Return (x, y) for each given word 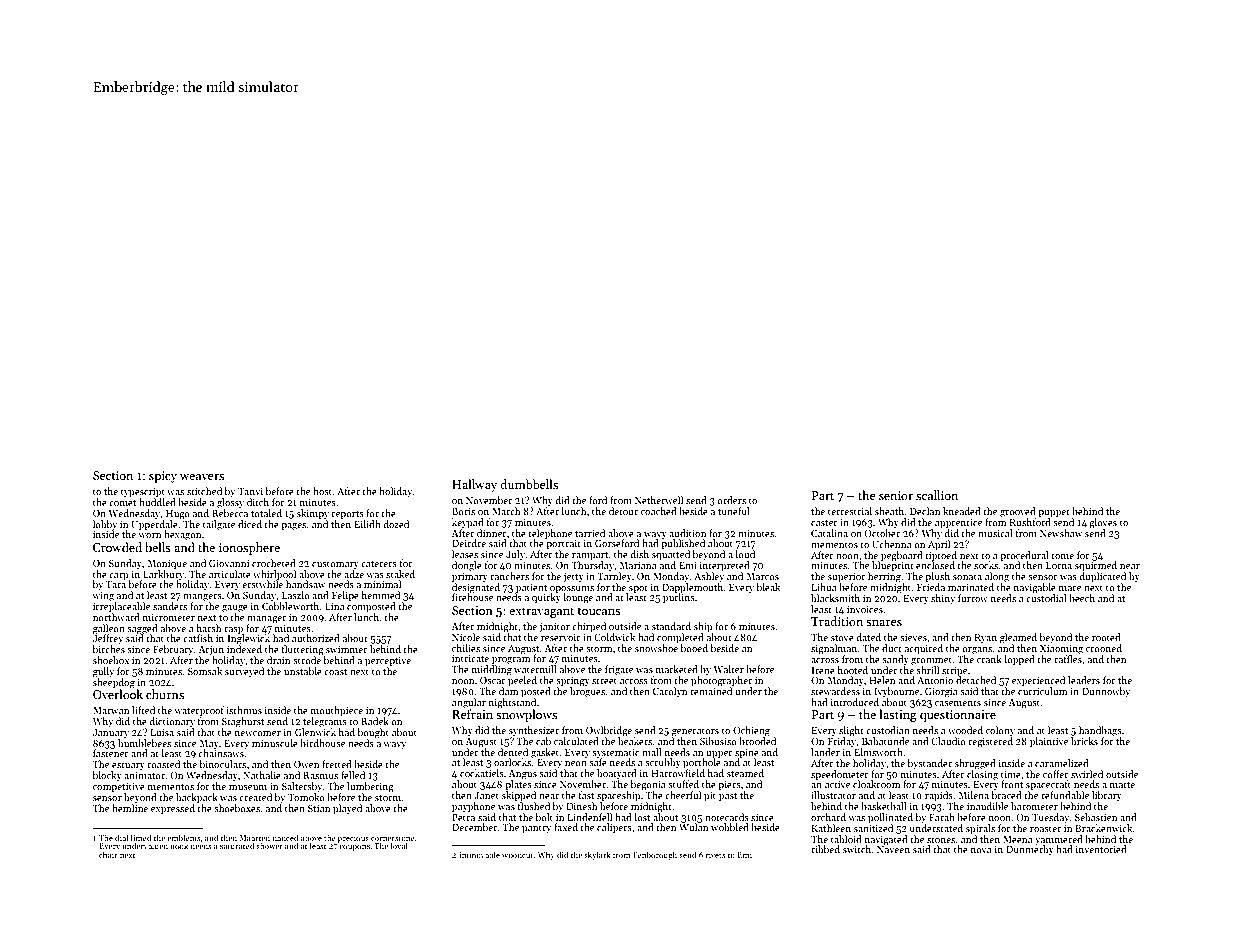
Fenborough (655, 855)
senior (896, 495)
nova (981, 850)
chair (108, 855)
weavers (202, 477)
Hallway (474, 485)
